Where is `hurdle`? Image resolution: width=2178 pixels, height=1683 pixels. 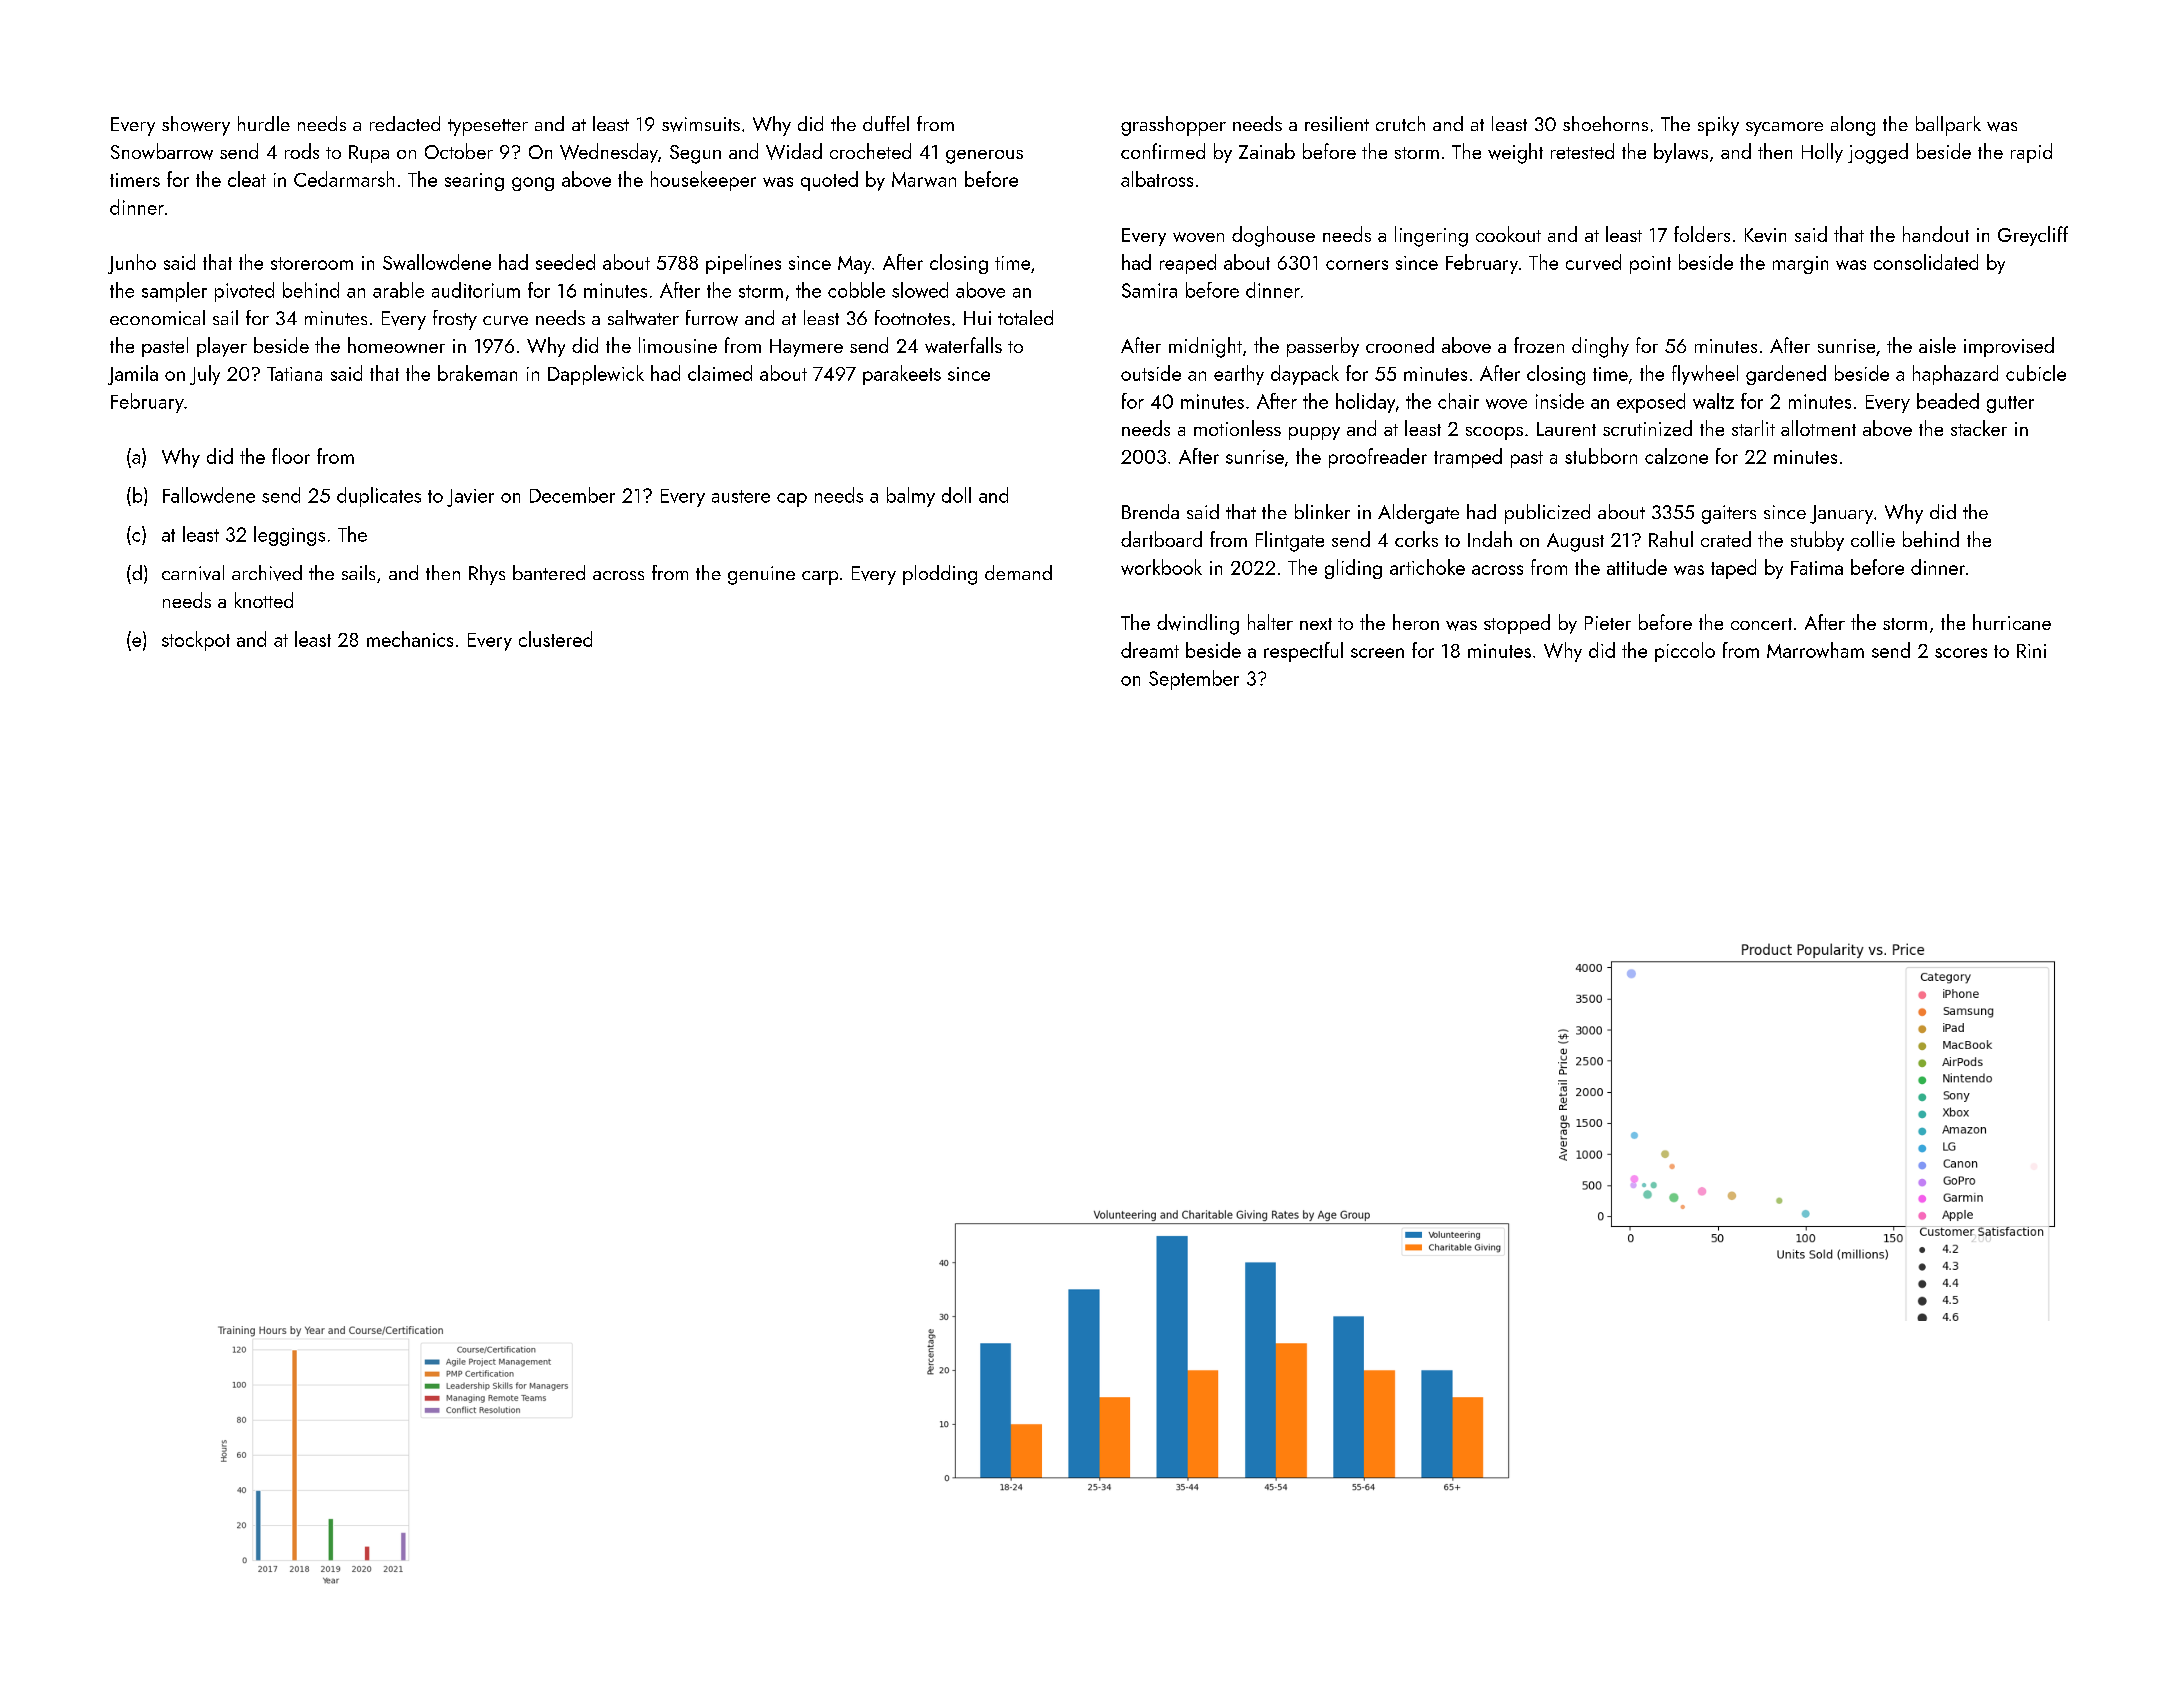 hurdle is located at coordinates (264, 123).
